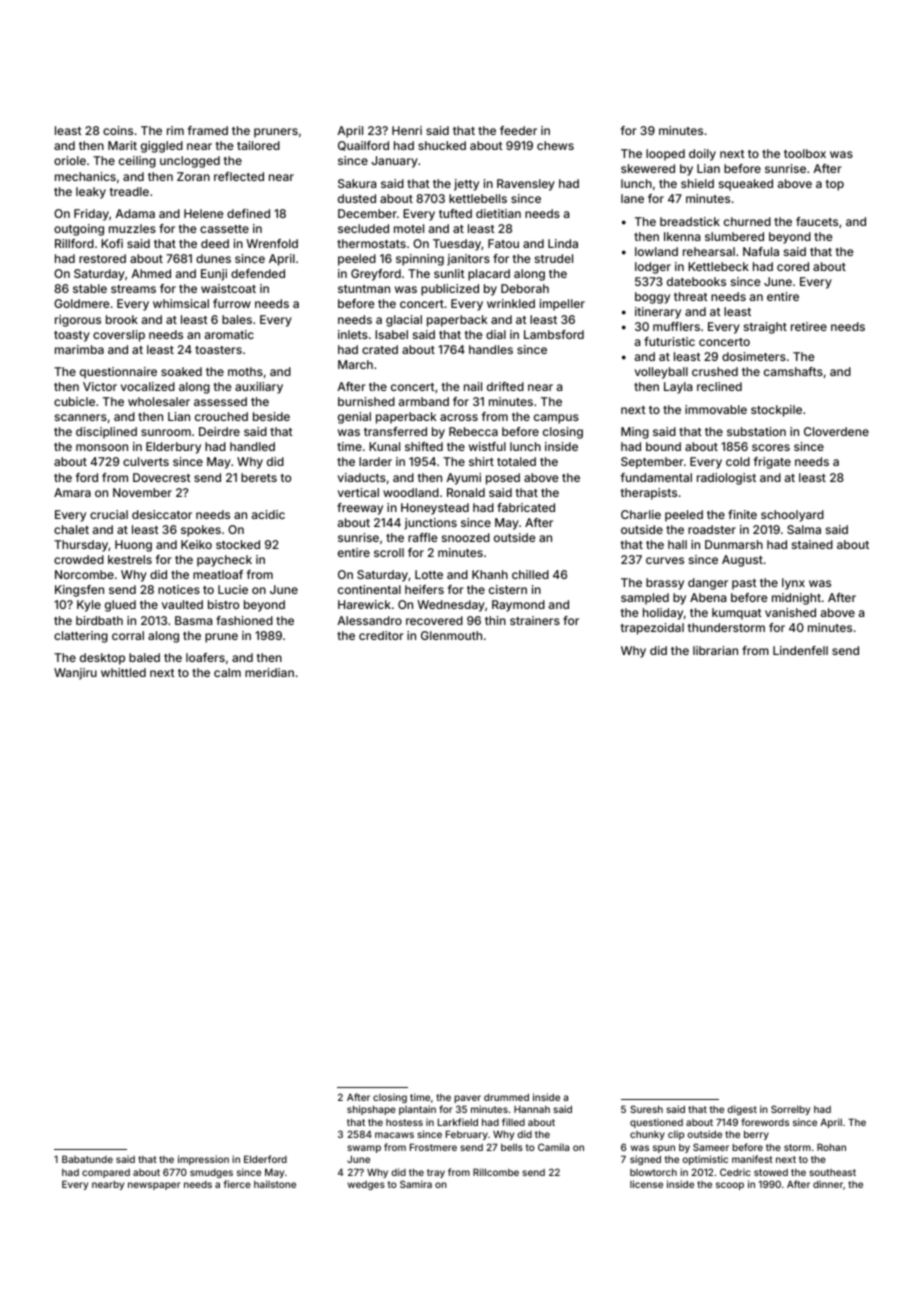  What do you see at coordinates (805, 153) in the document?
I see `toolbox` at bounding box center [805, 153].
